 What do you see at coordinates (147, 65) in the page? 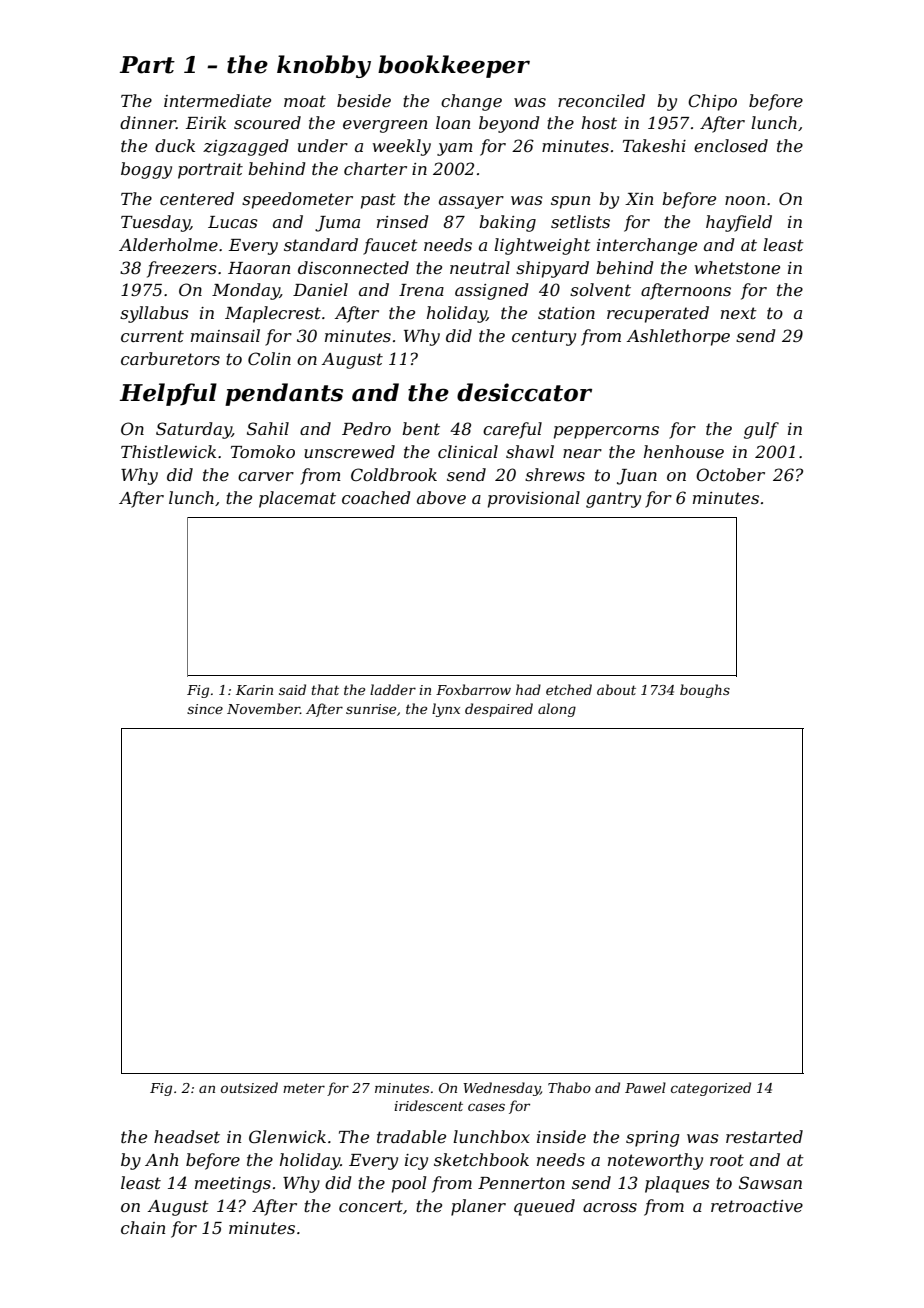
I see `Part` at bounding box center [147, 65].
